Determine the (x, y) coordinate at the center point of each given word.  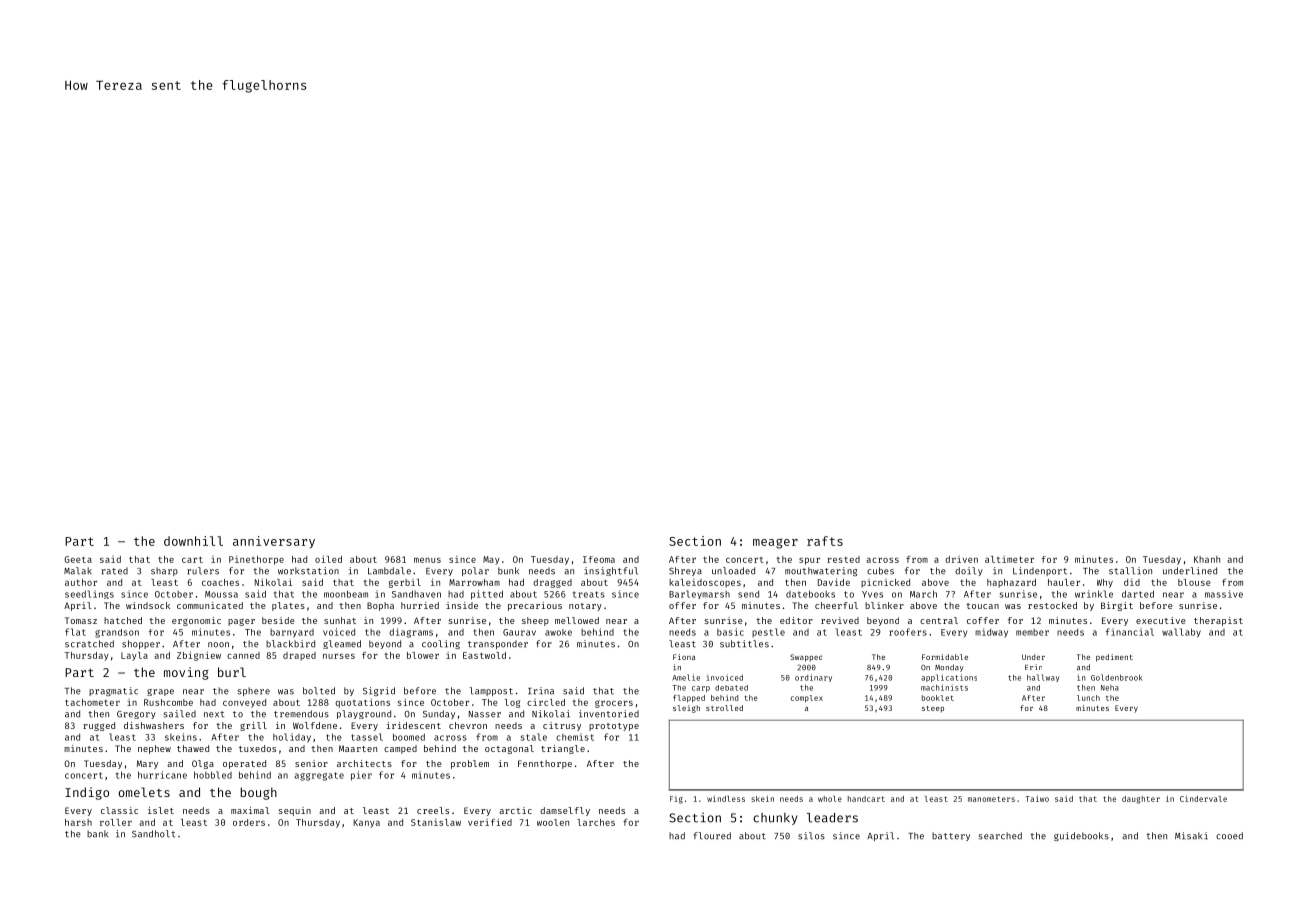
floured (712, 836)
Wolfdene (315, 725)
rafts (825, 541)
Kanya (366, 823)
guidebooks (1081, 836)
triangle (563, 749)
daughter (1141, 800)
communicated (210, 605)
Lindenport (1040, 571)
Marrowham (474, 582)
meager (775, 543)
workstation (308, 571)
